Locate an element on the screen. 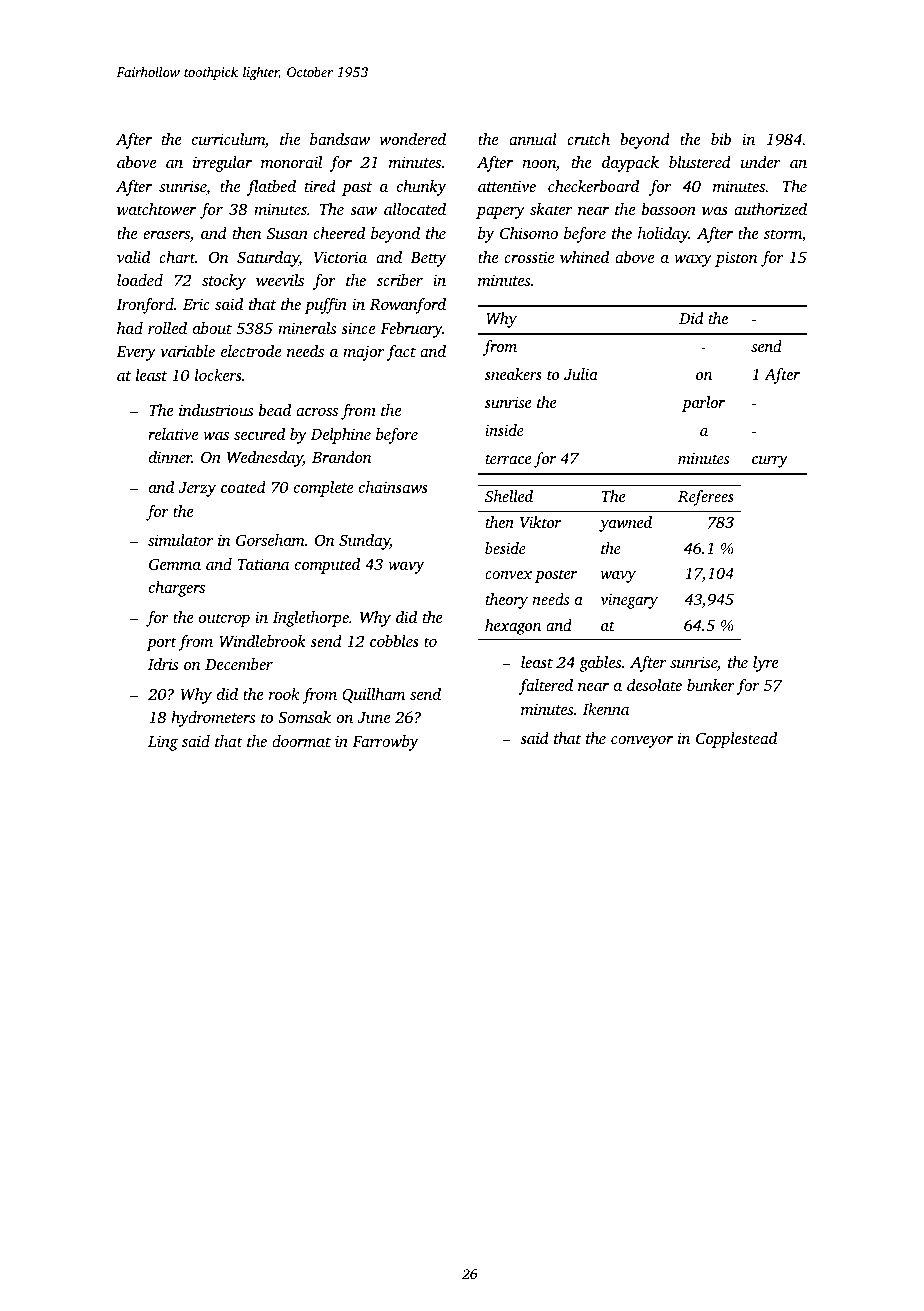 The width and height of the screenshot is (924, 1311). whined is located at coordinates (584, 257).
